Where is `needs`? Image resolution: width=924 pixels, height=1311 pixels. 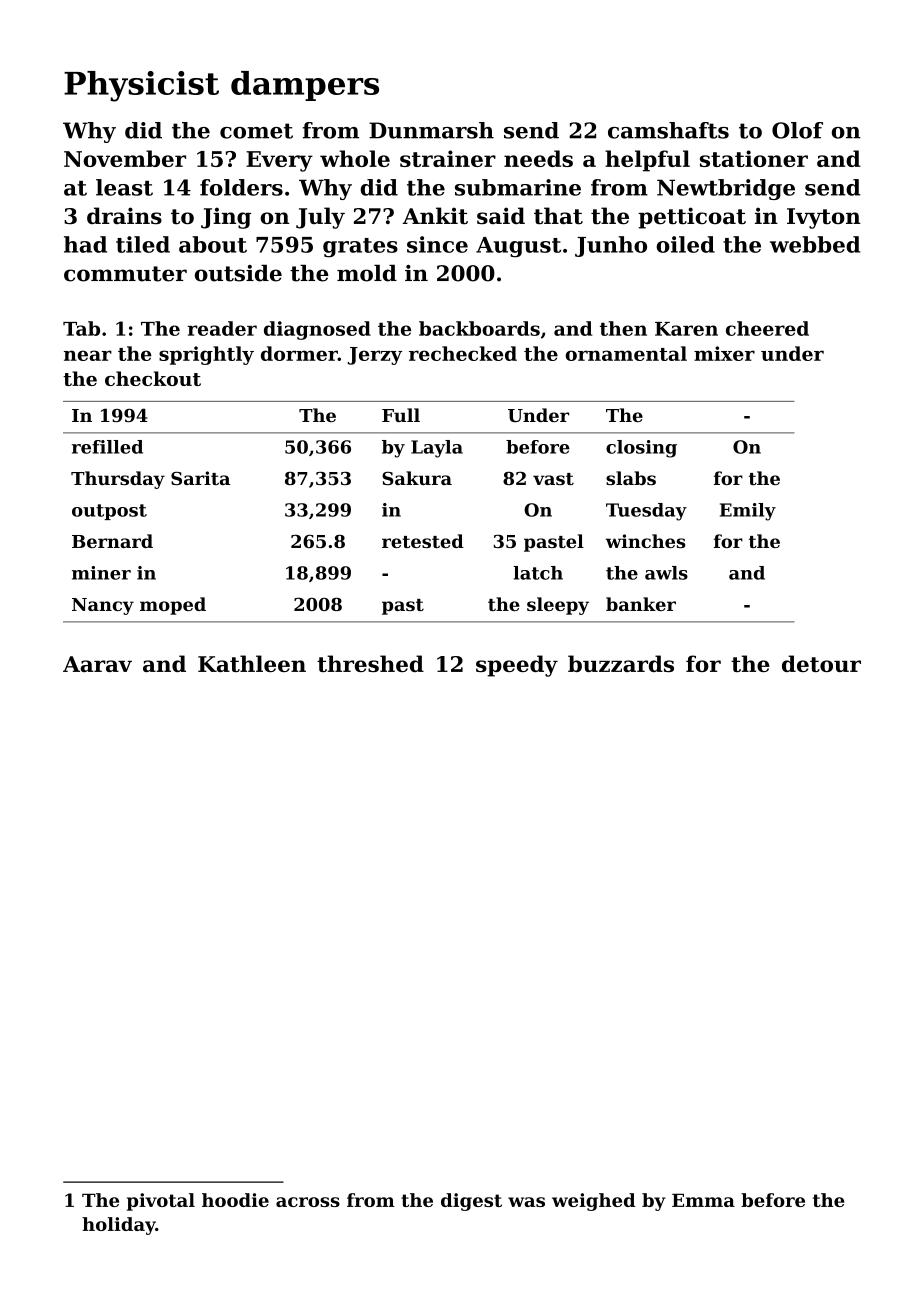 needs is located at coordinates (538, 158).
